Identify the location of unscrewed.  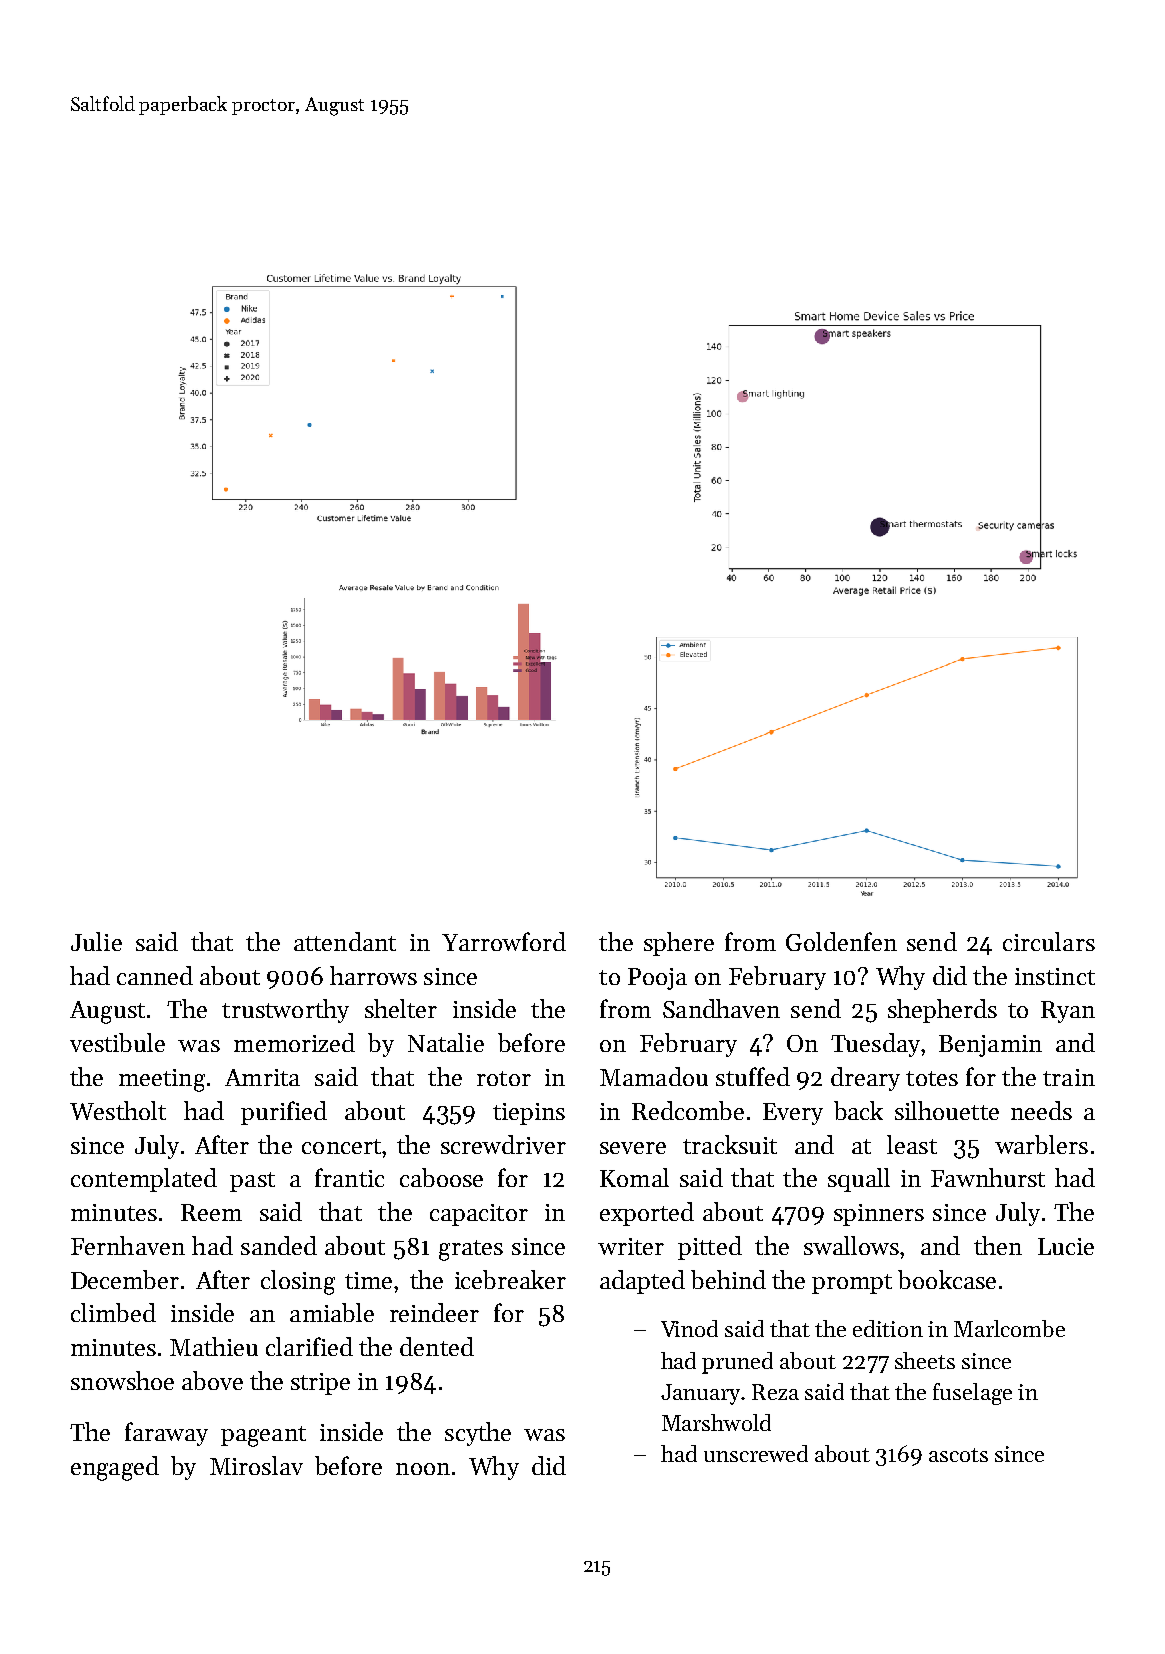
(756, 1453).
